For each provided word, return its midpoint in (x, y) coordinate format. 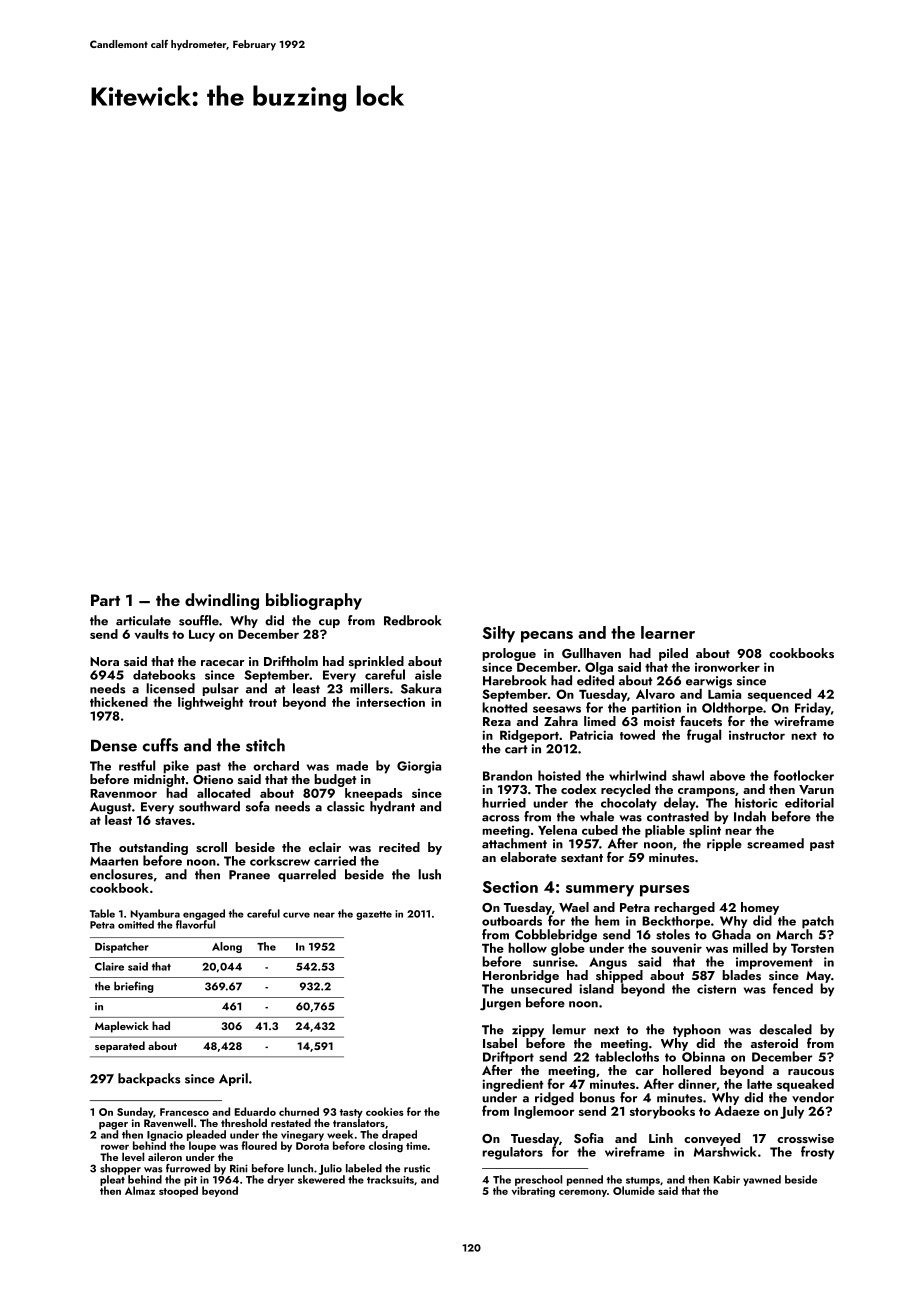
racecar (223, 663)
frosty (817, 1153)
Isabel (500, 1043)
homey (760, 908)
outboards (512, 921)
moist (659, 721)
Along (227, 947)
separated (120, 1047)
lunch (300, 1168)
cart (516, 749)
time (416, 1146)
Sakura (421, 688)
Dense (114, 745)
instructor (757, 735)
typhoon (697, 1030)
